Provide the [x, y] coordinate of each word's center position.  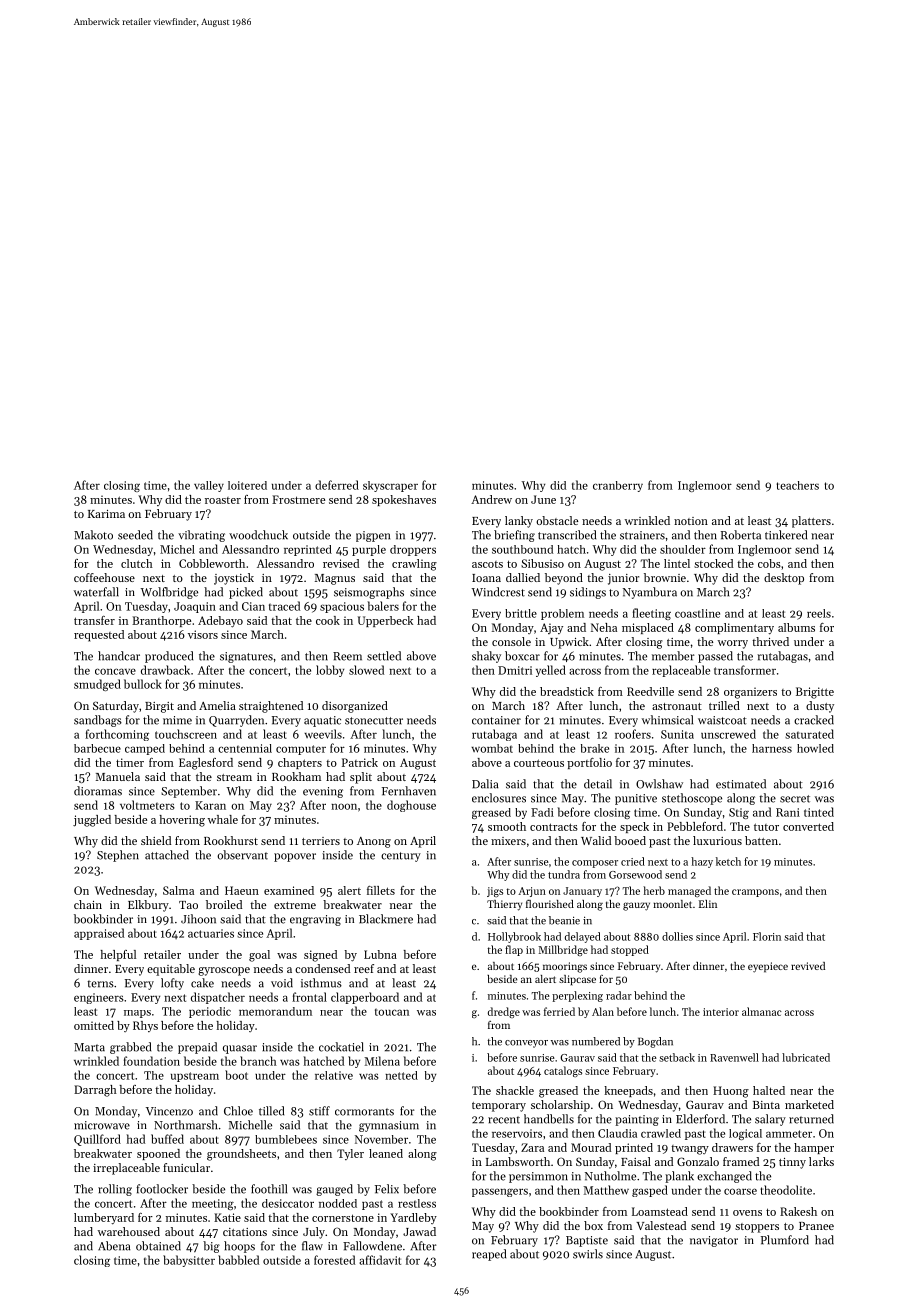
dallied [523, 577]
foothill [269, 1189]
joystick [234, 579]
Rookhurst [231, 840]
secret [795, 799]
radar [619, 995]
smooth [507, 826]
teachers [797, 485]
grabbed [130, 1048]
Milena [382, 1061]
